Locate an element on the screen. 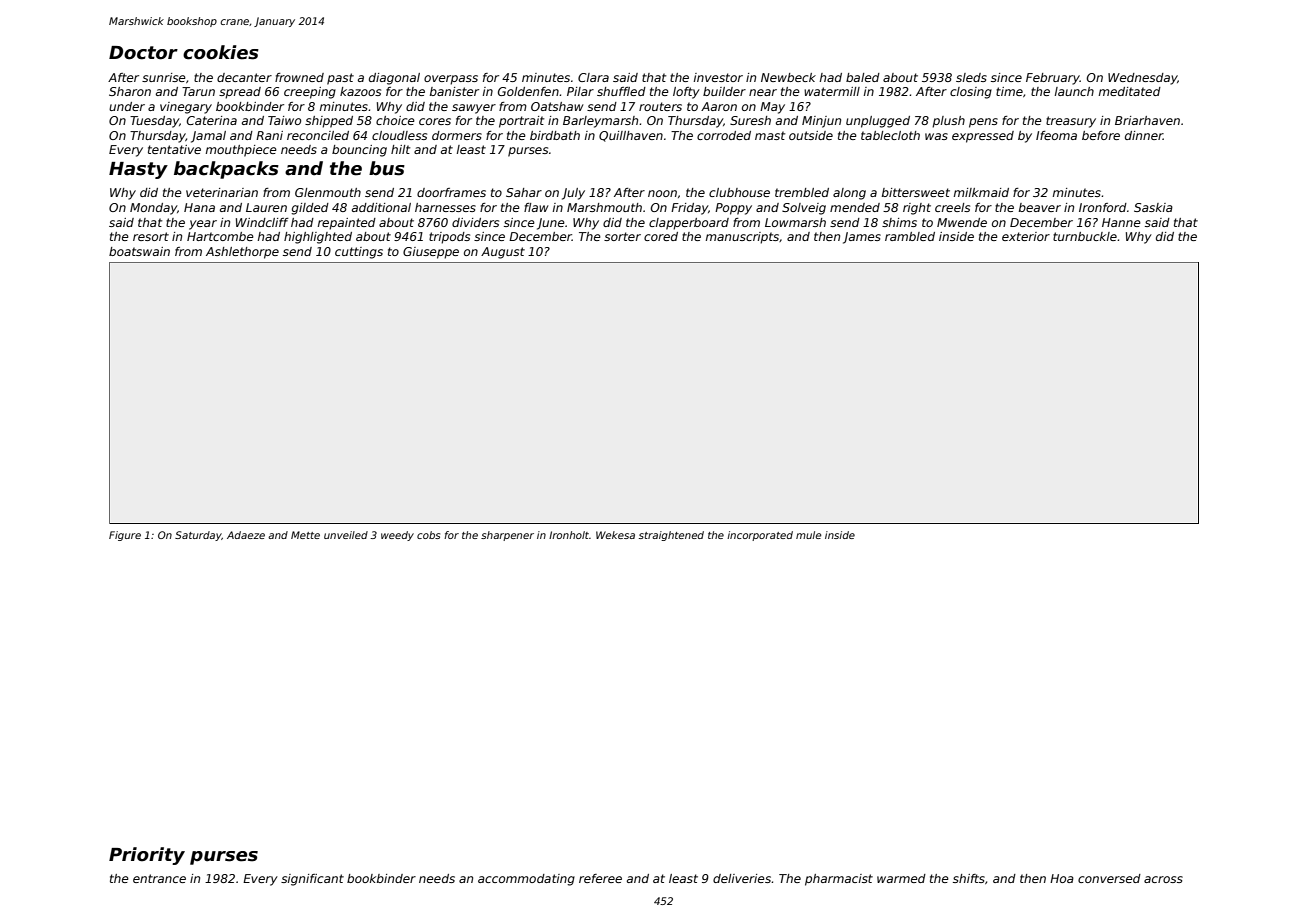 This screenshot has width=1308, height=924. August is located at coordinates (503, 253).
